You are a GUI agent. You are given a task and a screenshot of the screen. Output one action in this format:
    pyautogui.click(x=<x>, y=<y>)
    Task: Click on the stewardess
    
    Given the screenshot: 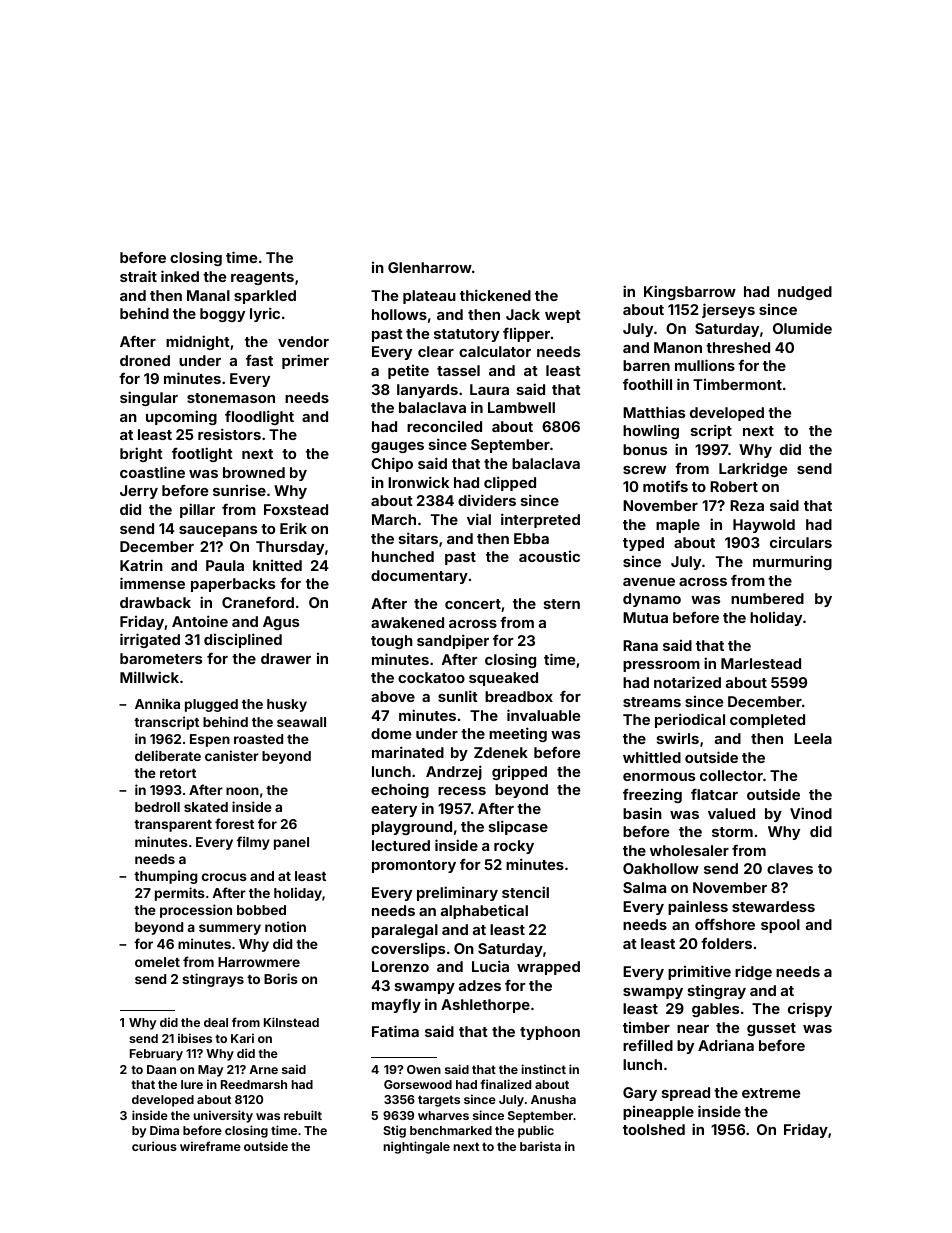 What is the action you would take?
    pyautogui.click(x=773, y=906)
